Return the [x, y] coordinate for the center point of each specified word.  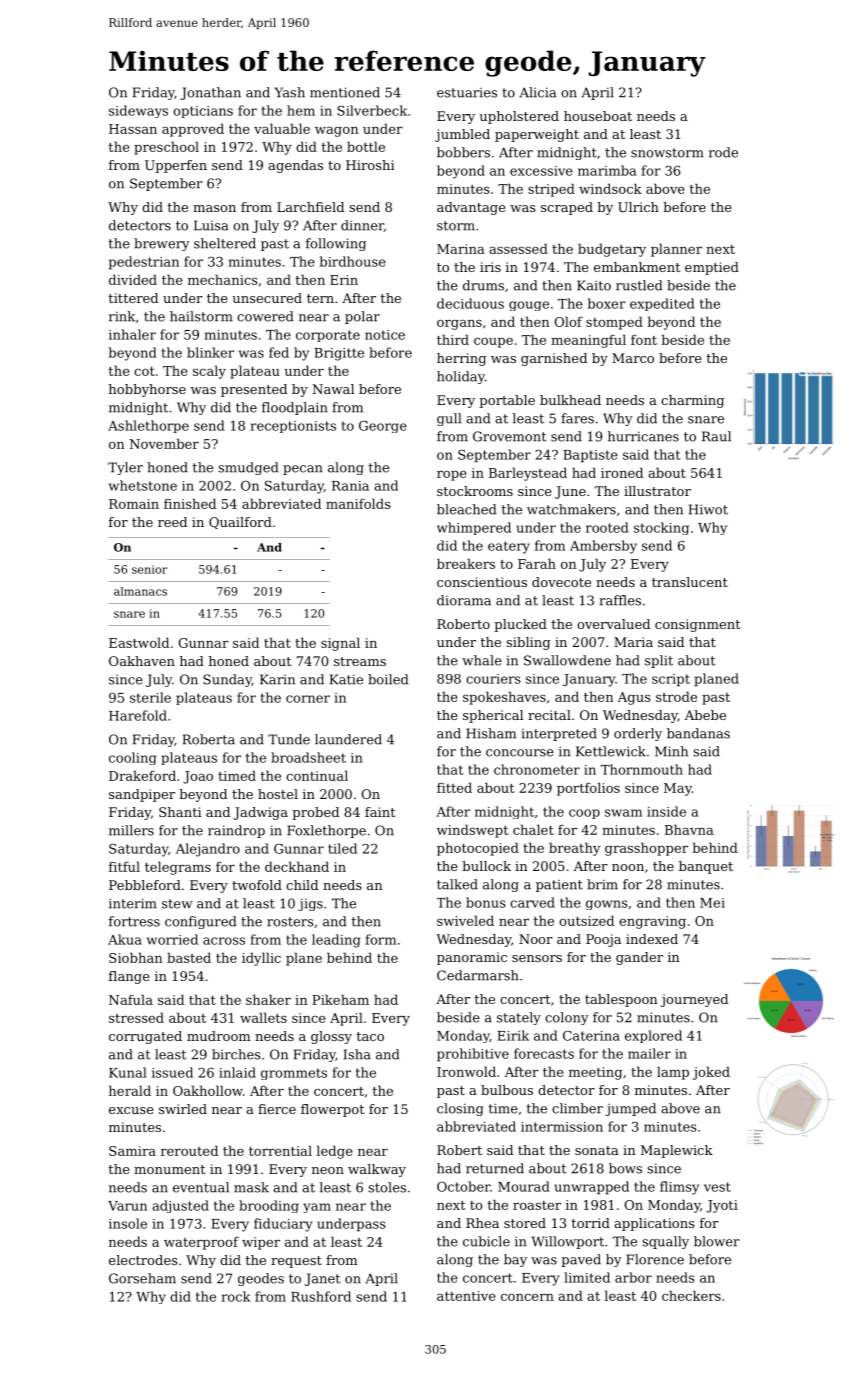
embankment [637, 267]
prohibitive [473, 1055]
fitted [454, 787]
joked [711, 1073]
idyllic [261, 959]
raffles [620, 600]
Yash [290, 92]
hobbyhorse [147, 390]
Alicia [537, 92]
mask [251, 1187]
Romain [134, 504]
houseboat [598, 116]
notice [385, 335]
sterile [150, 697]
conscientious [482, 582]
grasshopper [646, 849]
